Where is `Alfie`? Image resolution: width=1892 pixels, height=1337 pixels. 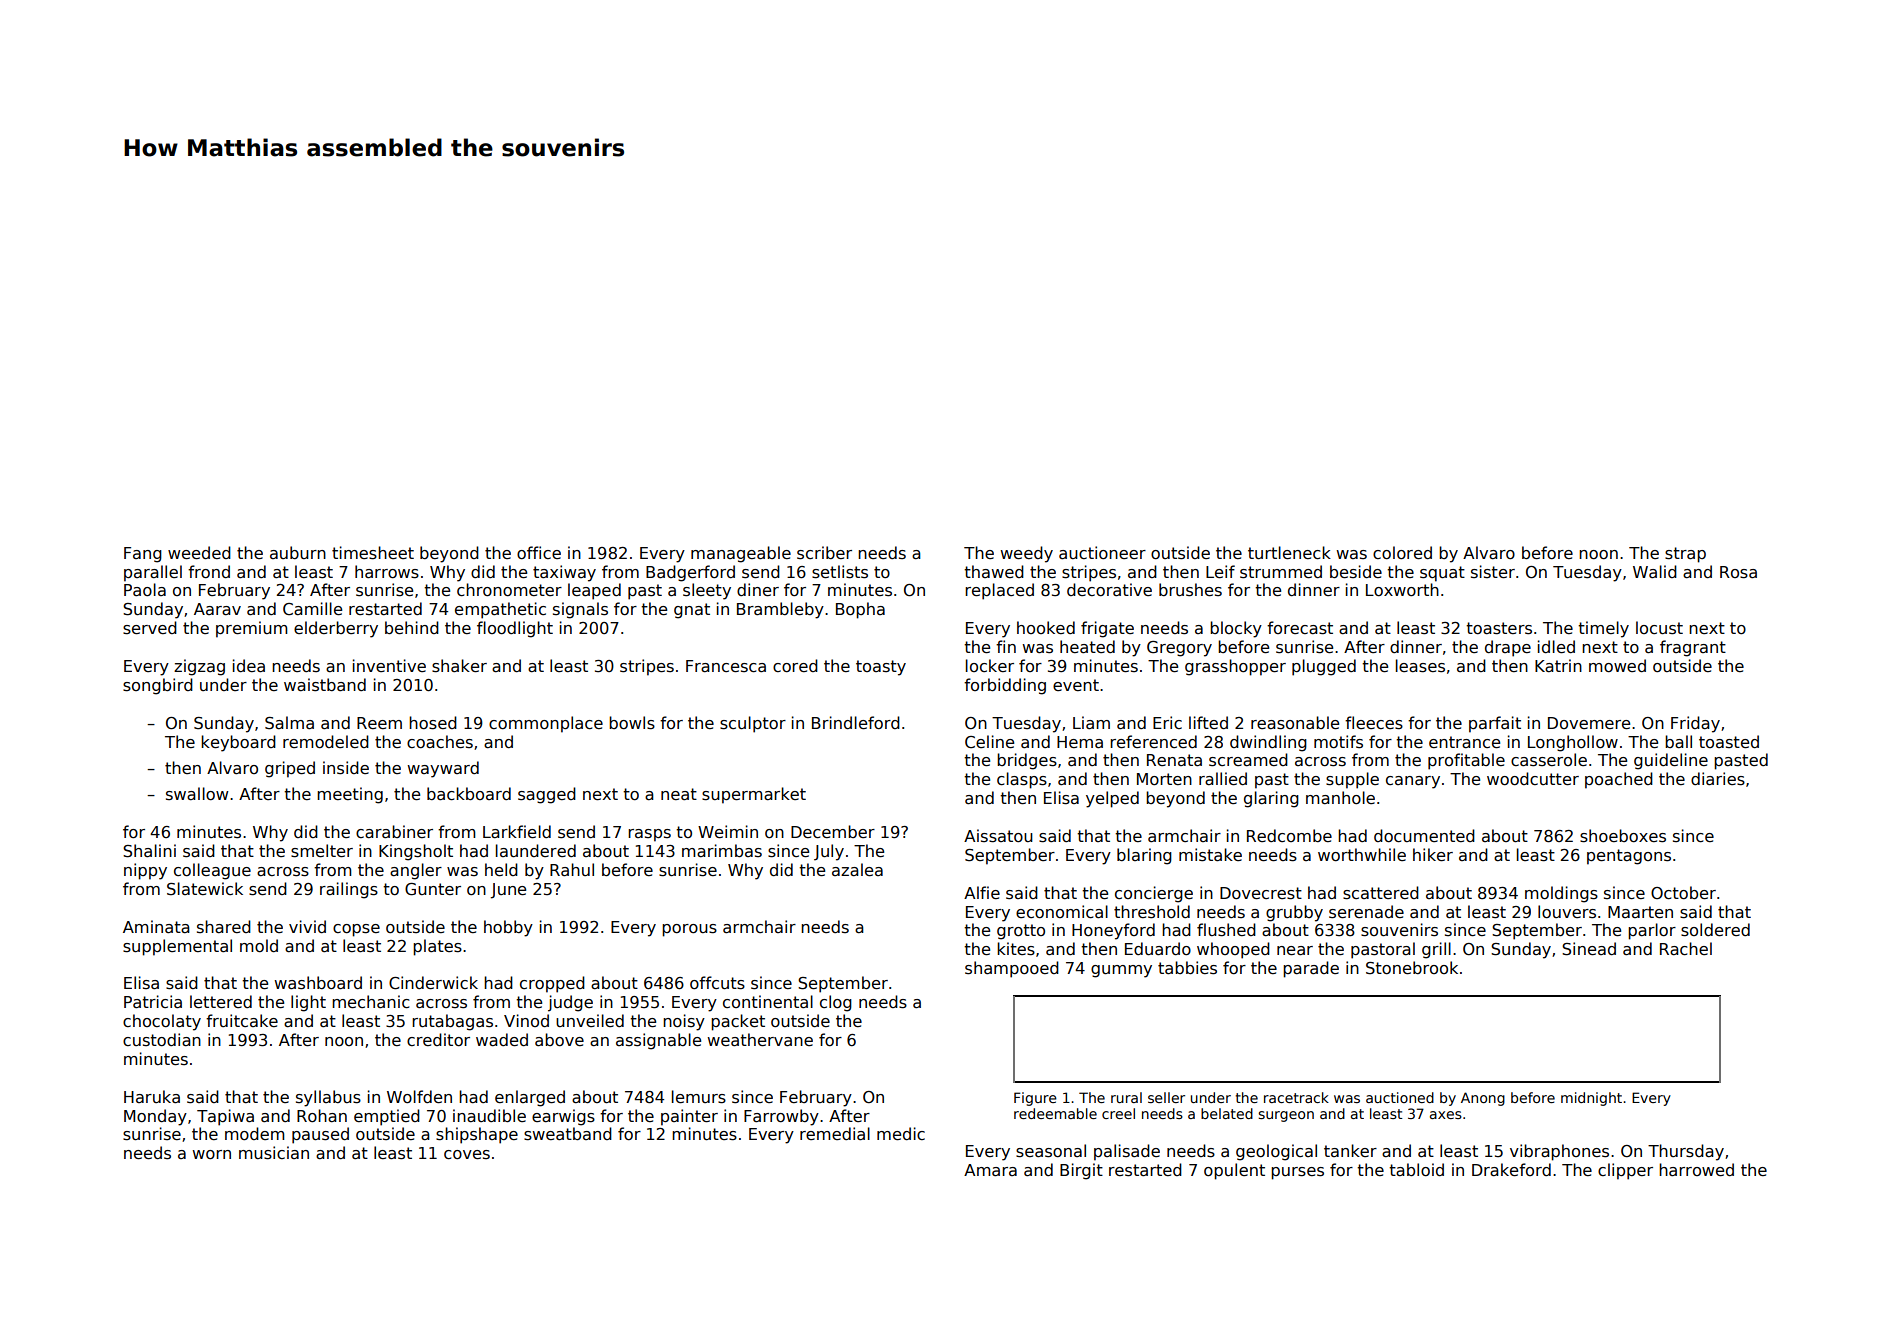 Alfie is located at coordinates (982, 892).
